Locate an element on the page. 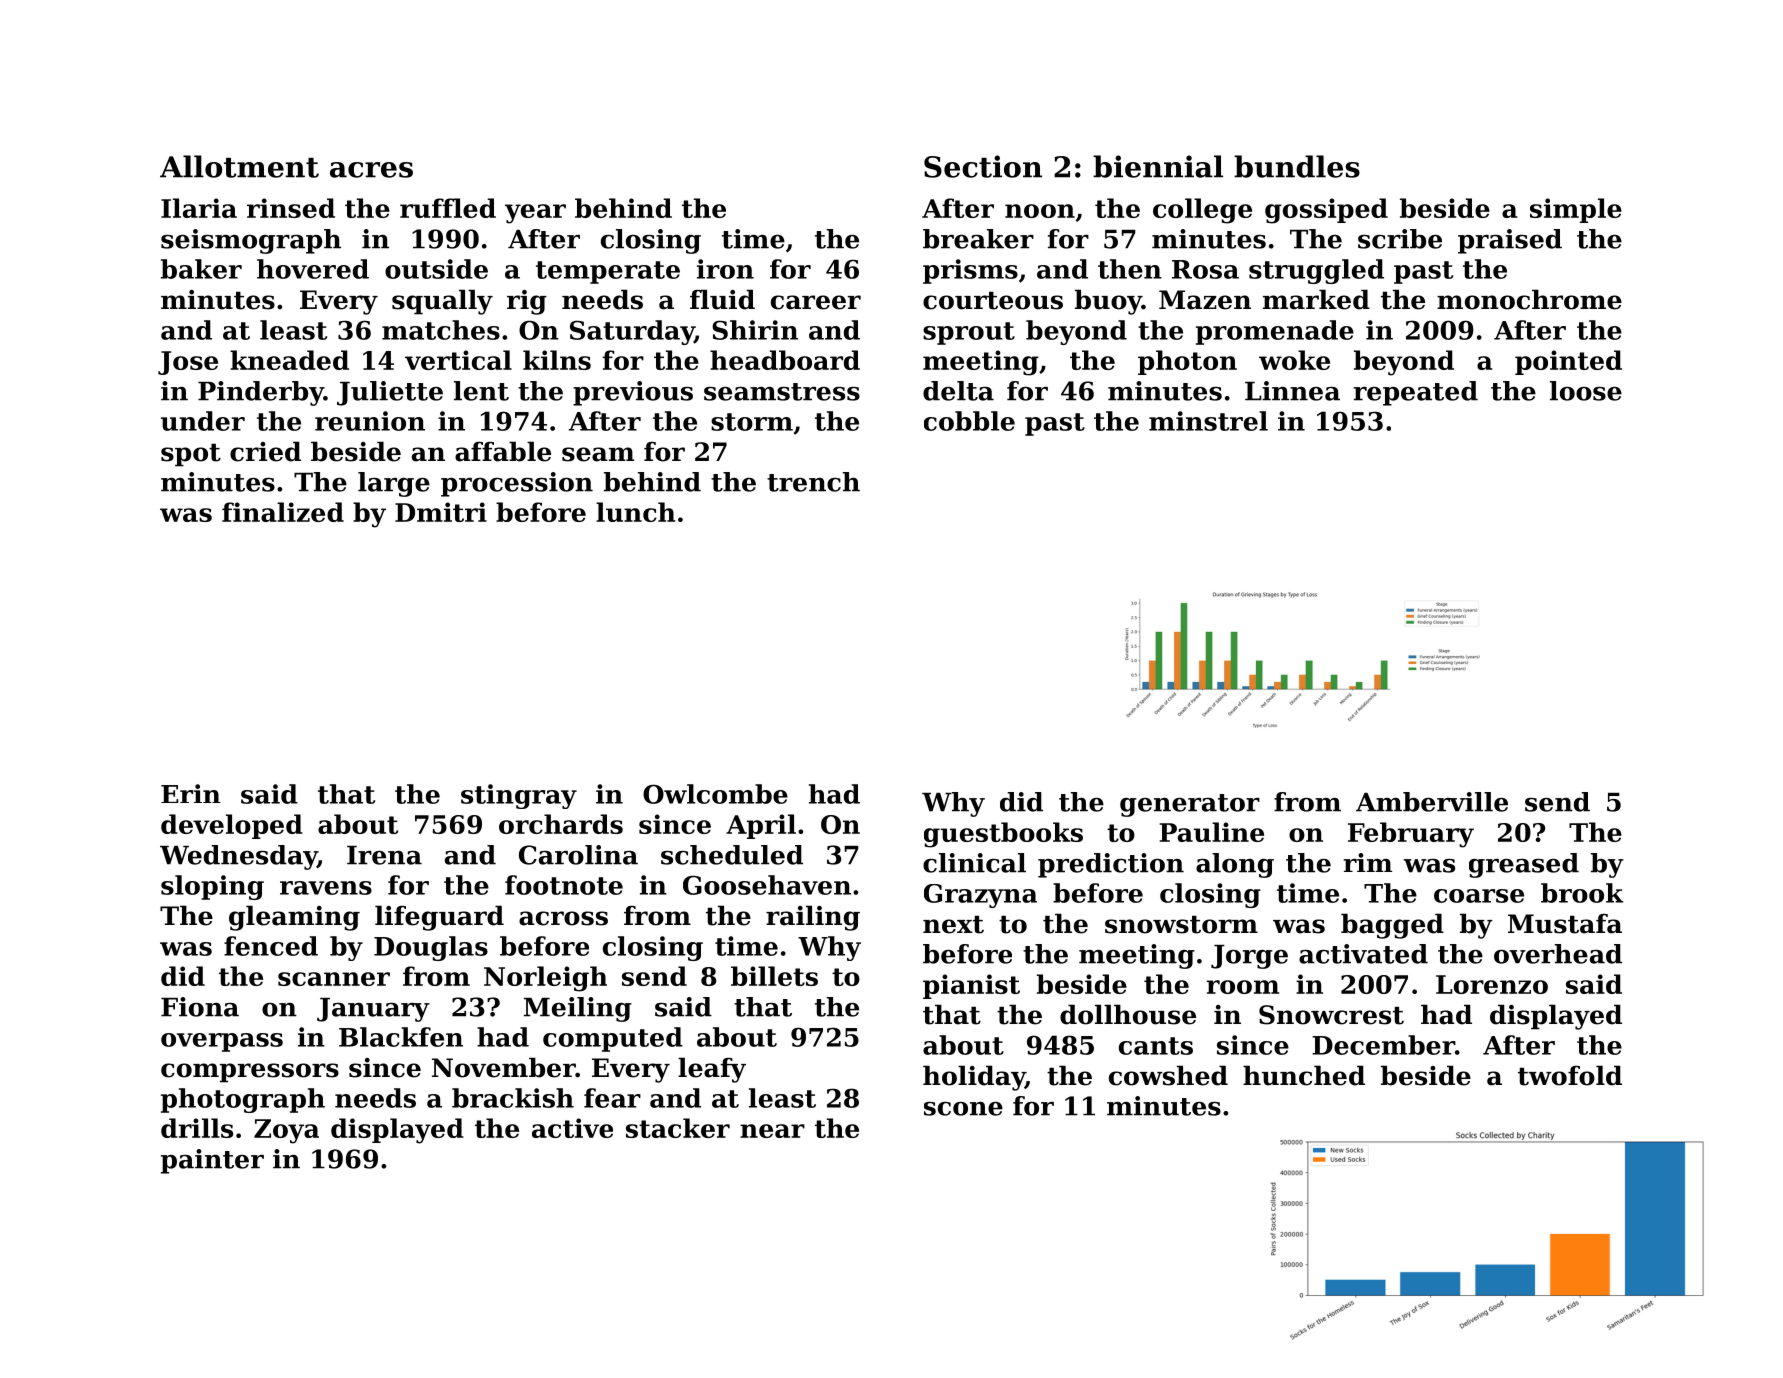 This page has width=1783, height=1378. Owlcombe is located at coordinates (715, 794).
